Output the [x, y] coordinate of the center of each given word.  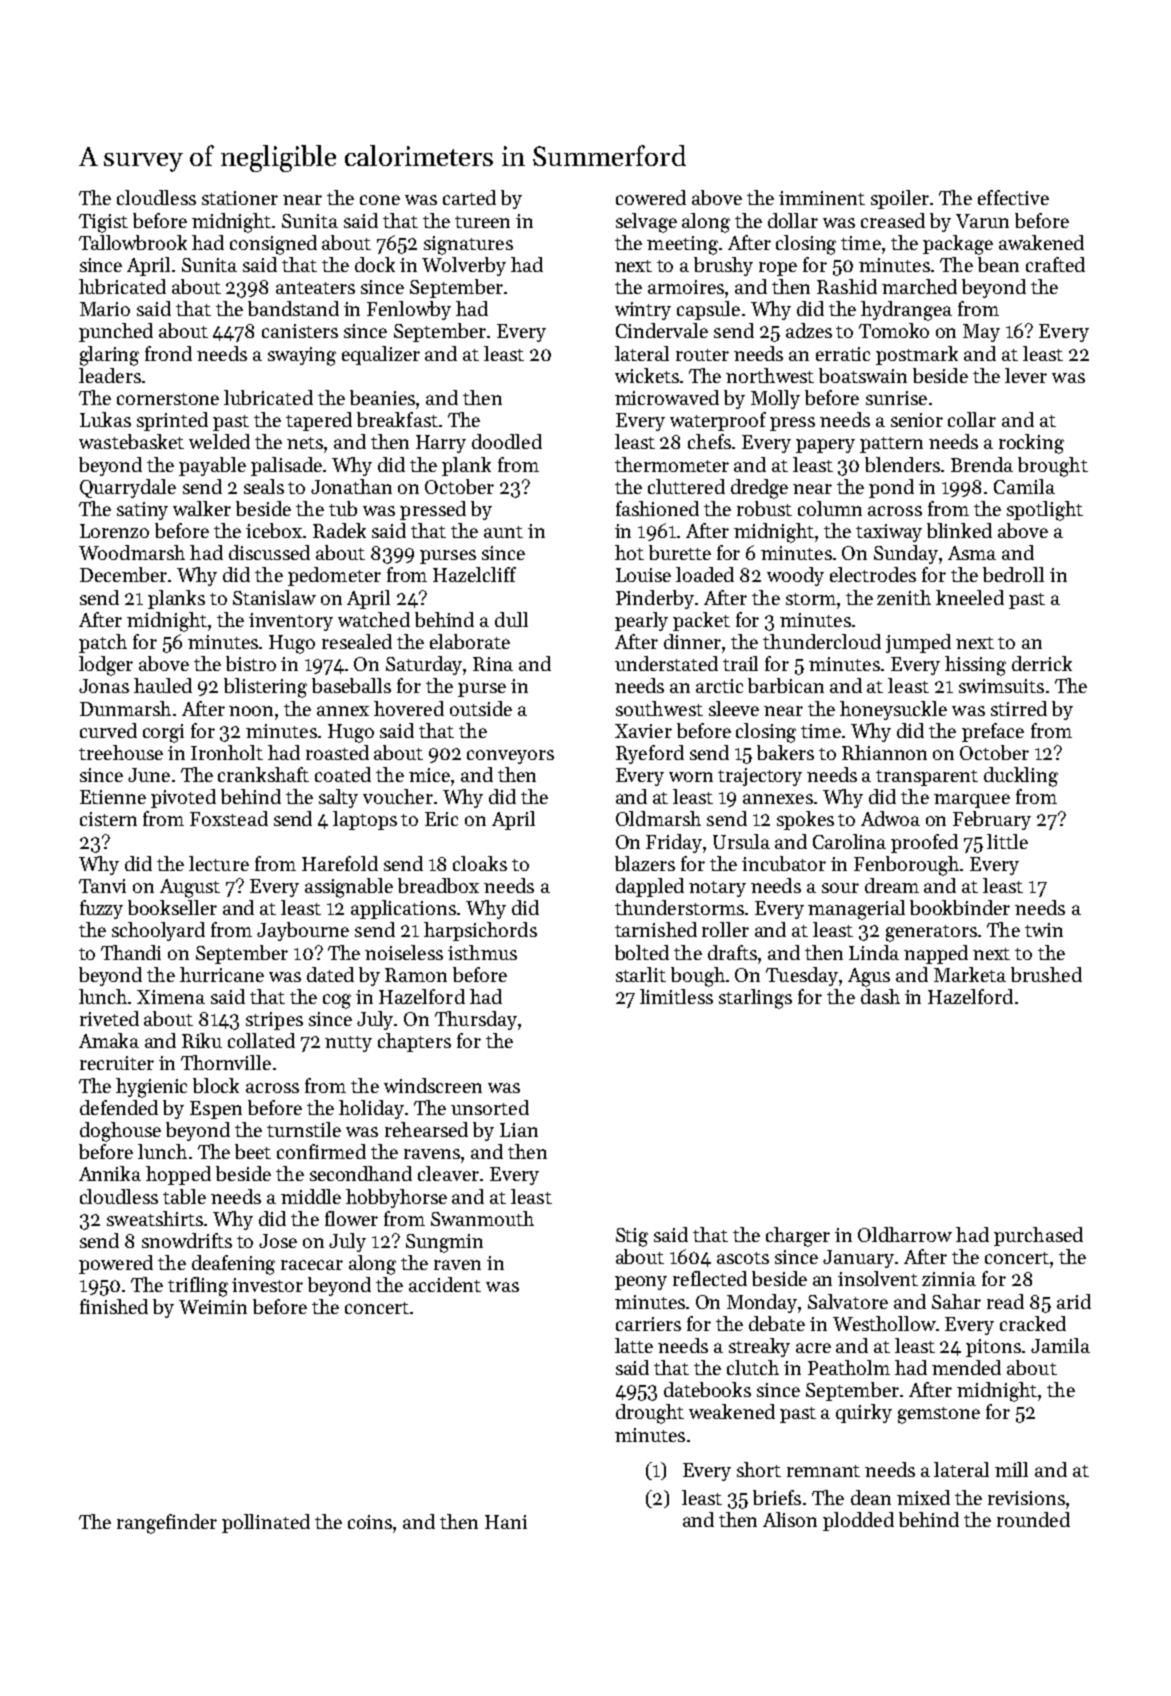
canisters [300, 331]
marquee [972, 801]
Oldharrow [905, 1234]
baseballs [351, 685]
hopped [178, 1175]
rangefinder [167, 1524]
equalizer [381, 355]
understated [666, 663]
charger [798, 1237]
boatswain [863, 375]
